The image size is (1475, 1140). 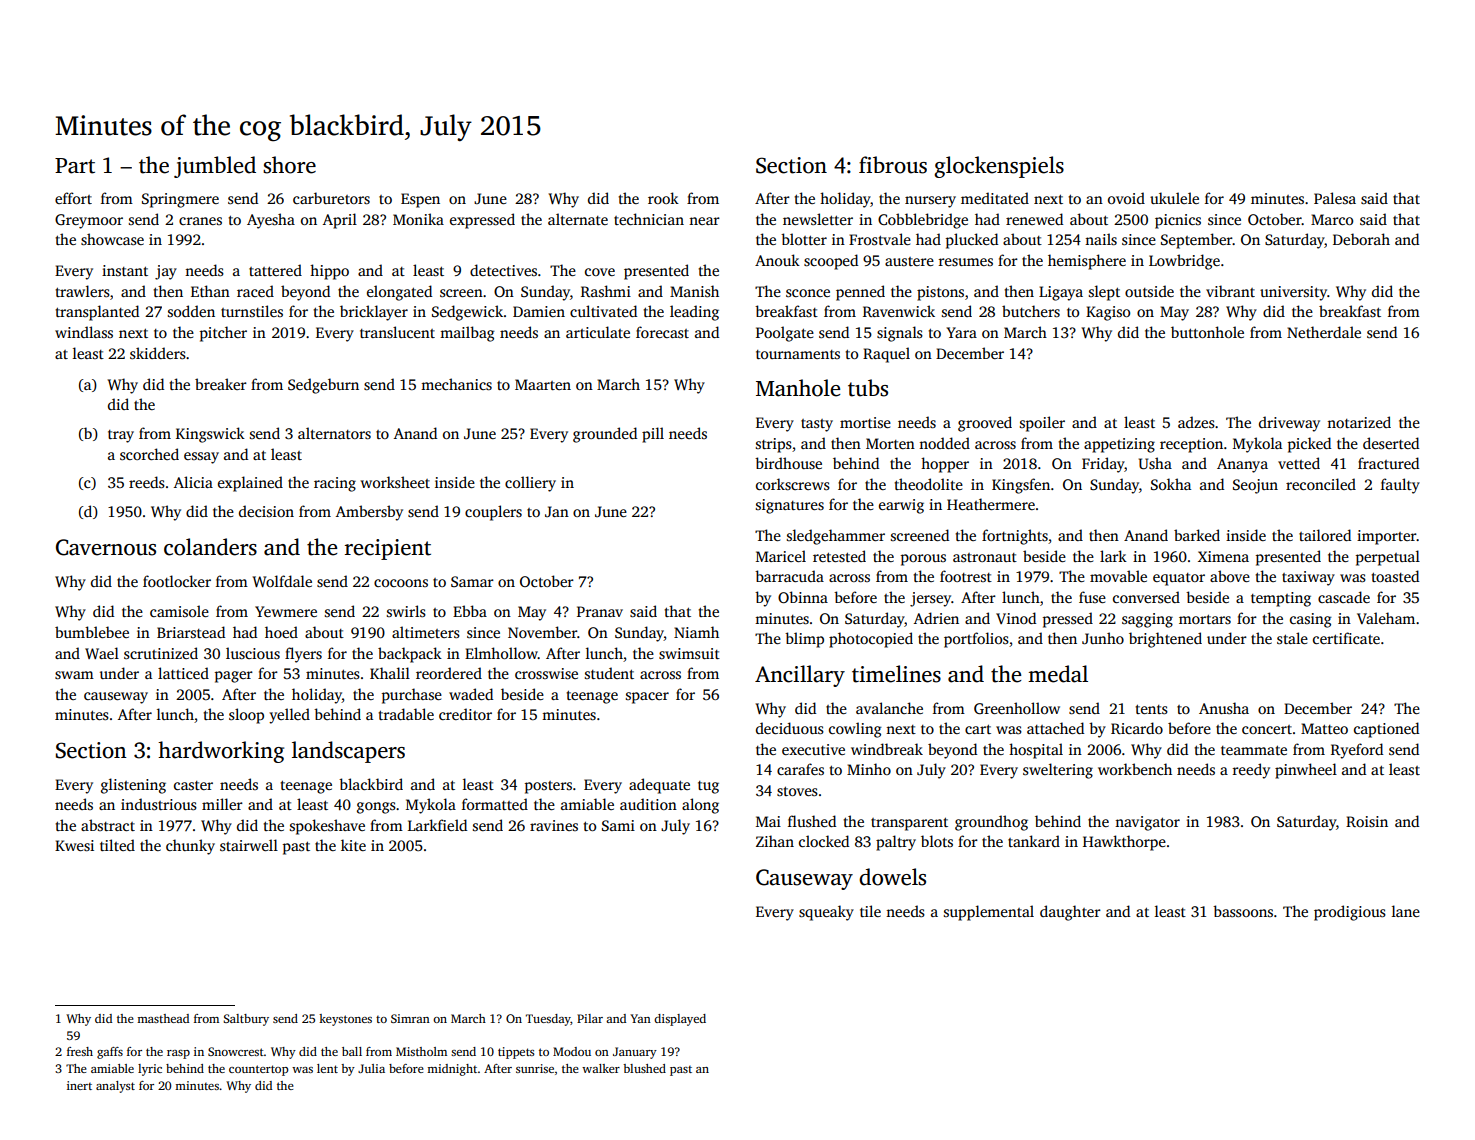 What do you see at coordinates (1321, 484) in the screenshot?
I see `reconciled` at bounding box center [1321, 484].
